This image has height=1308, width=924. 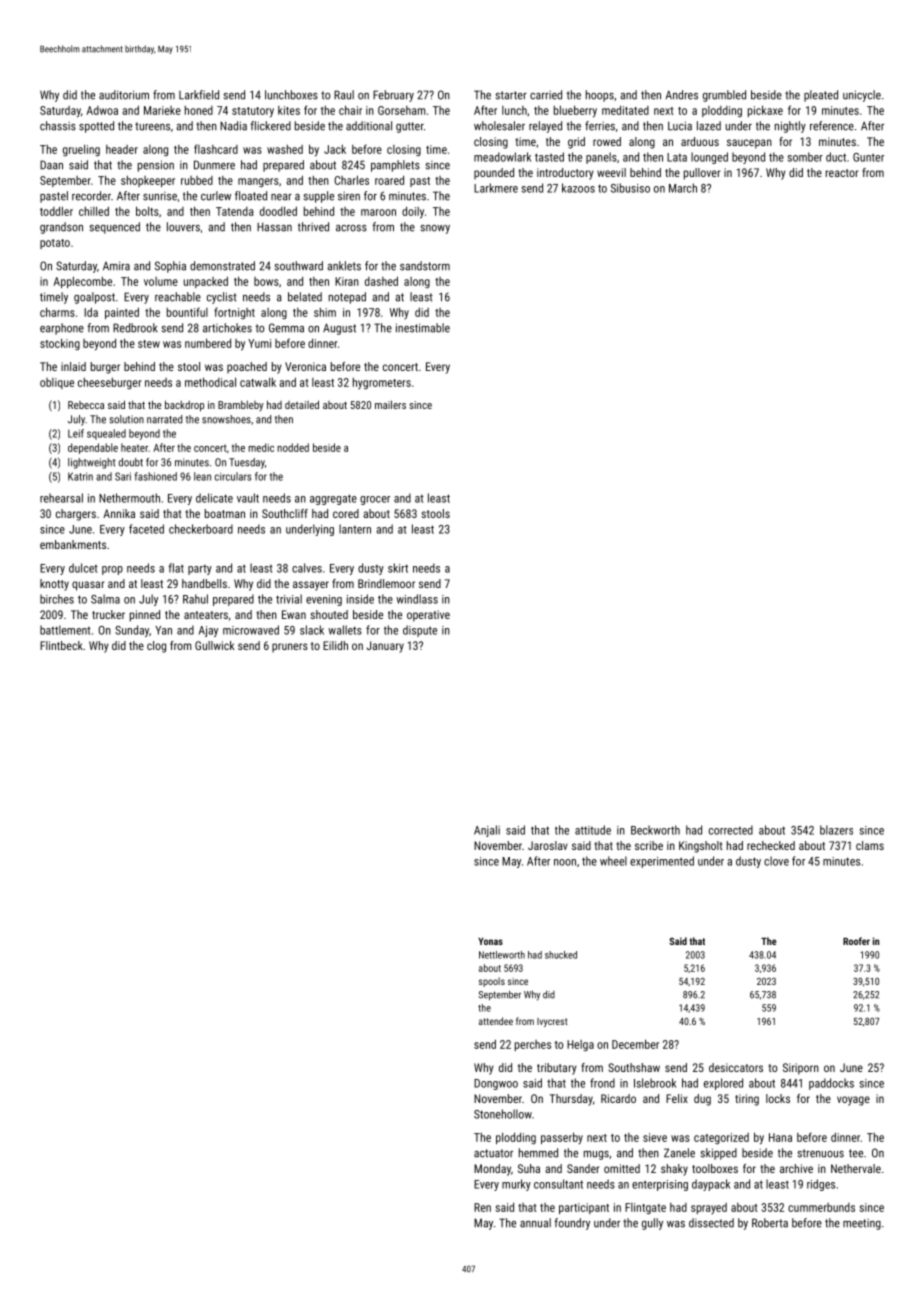 I want to click on pleated, so click(x=821, y=96).
